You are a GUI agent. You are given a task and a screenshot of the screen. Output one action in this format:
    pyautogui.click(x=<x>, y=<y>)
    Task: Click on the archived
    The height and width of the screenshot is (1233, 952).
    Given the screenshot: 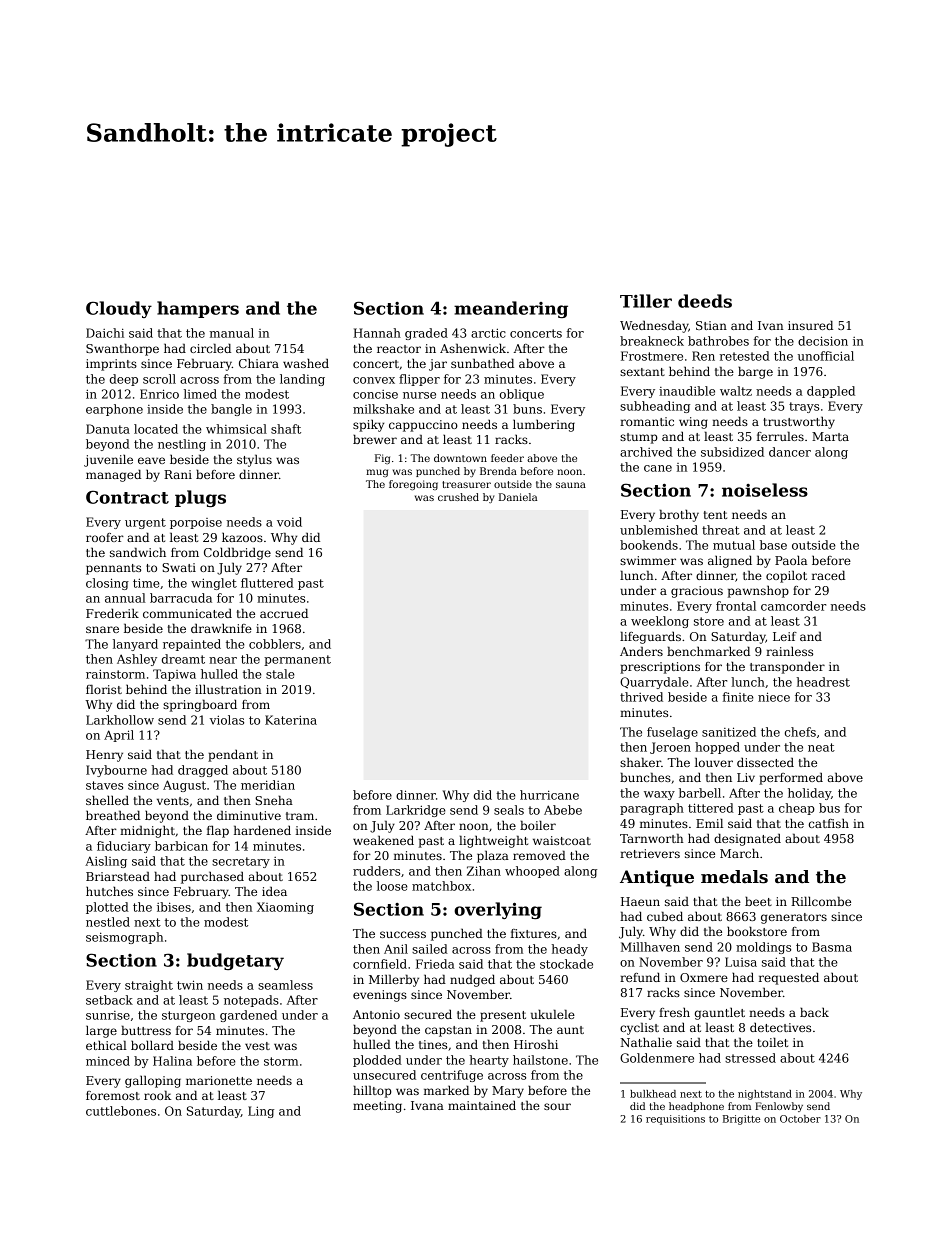 What is the action you would take?
    pyautogui.click(x=646, y=452)
